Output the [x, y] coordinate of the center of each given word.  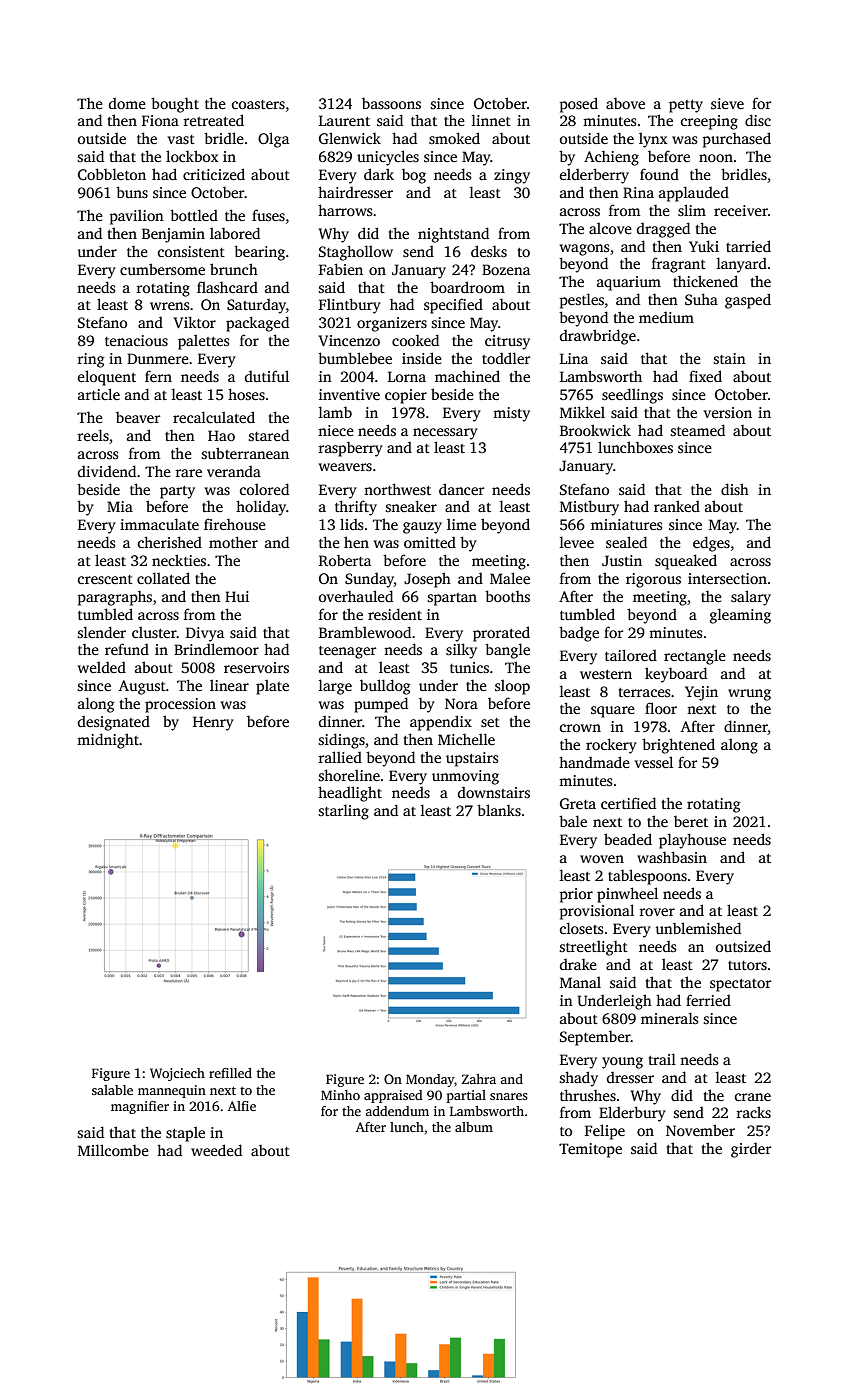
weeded [216, 1150]
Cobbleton [112, 174]
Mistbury [589, 508]
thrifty [356, 508]
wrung [749, 695]
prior [576, 895]
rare [188, 473]
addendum [397, 1111]
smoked [454, 138]
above [625, 103]
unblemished [698, 928]
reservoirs [256, 667]
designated [114, 723]
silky [461, 651]
